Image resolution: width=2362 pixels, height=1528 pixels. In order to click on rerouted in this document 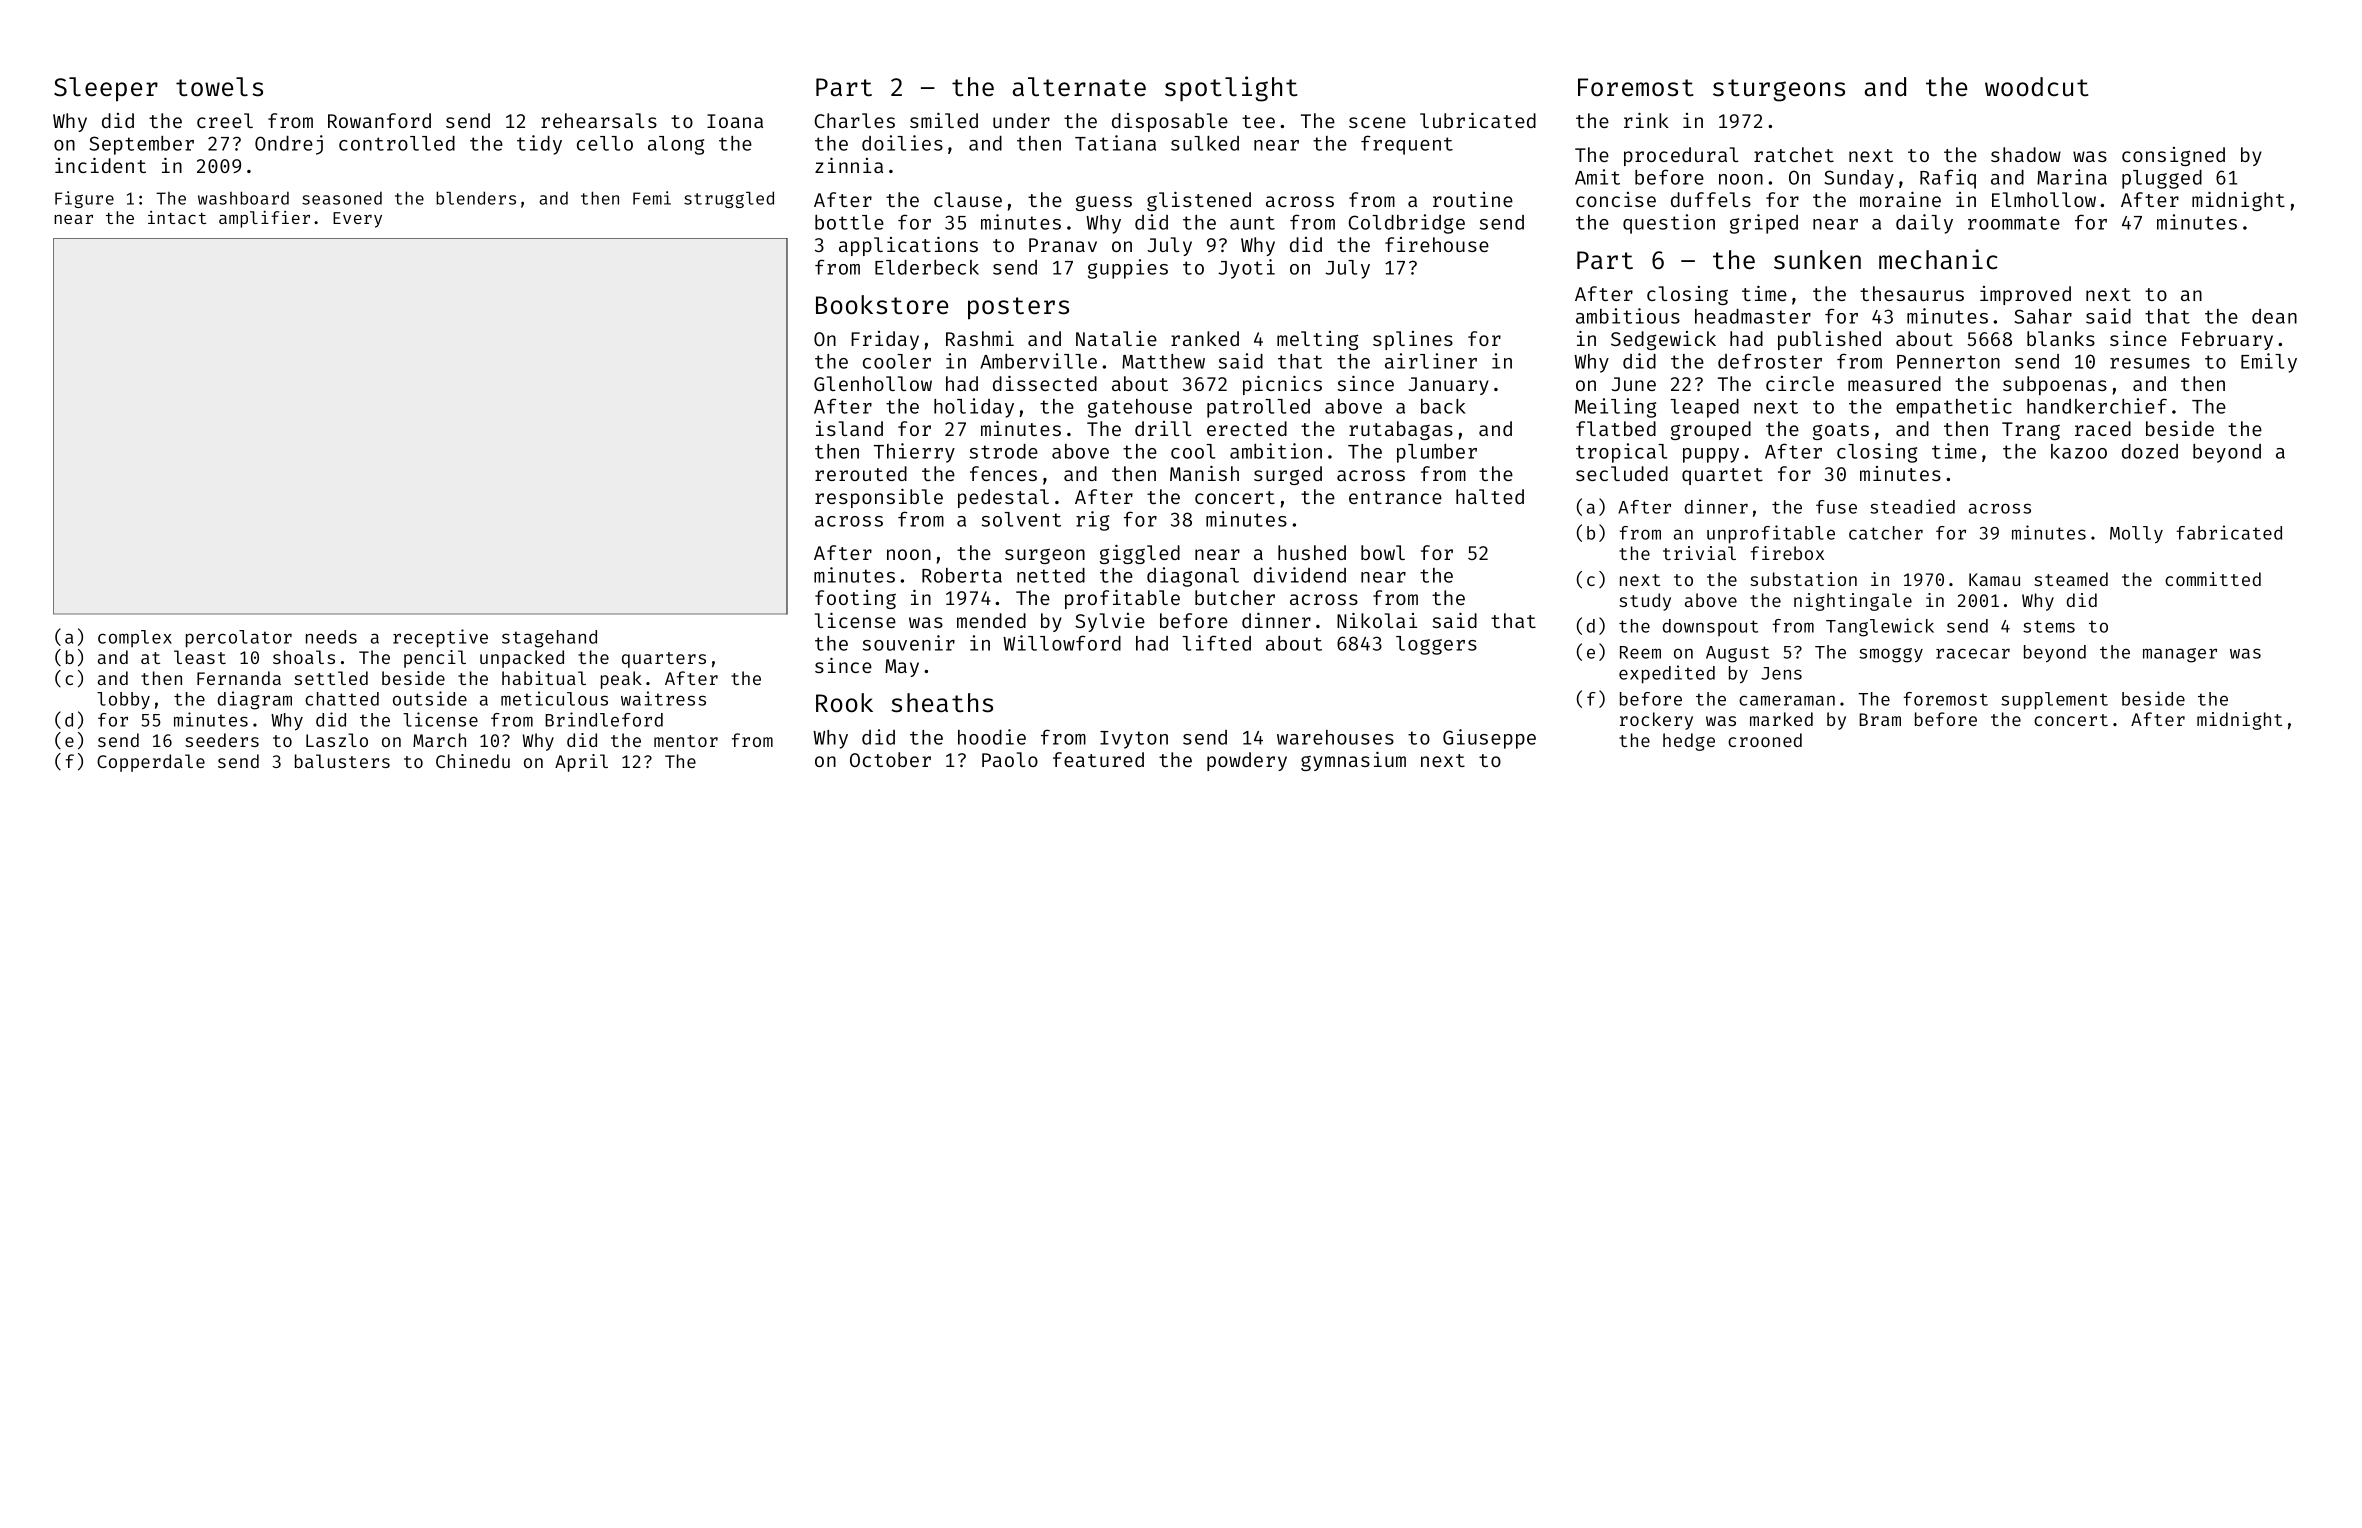, I will do `click(861, 473)`.
